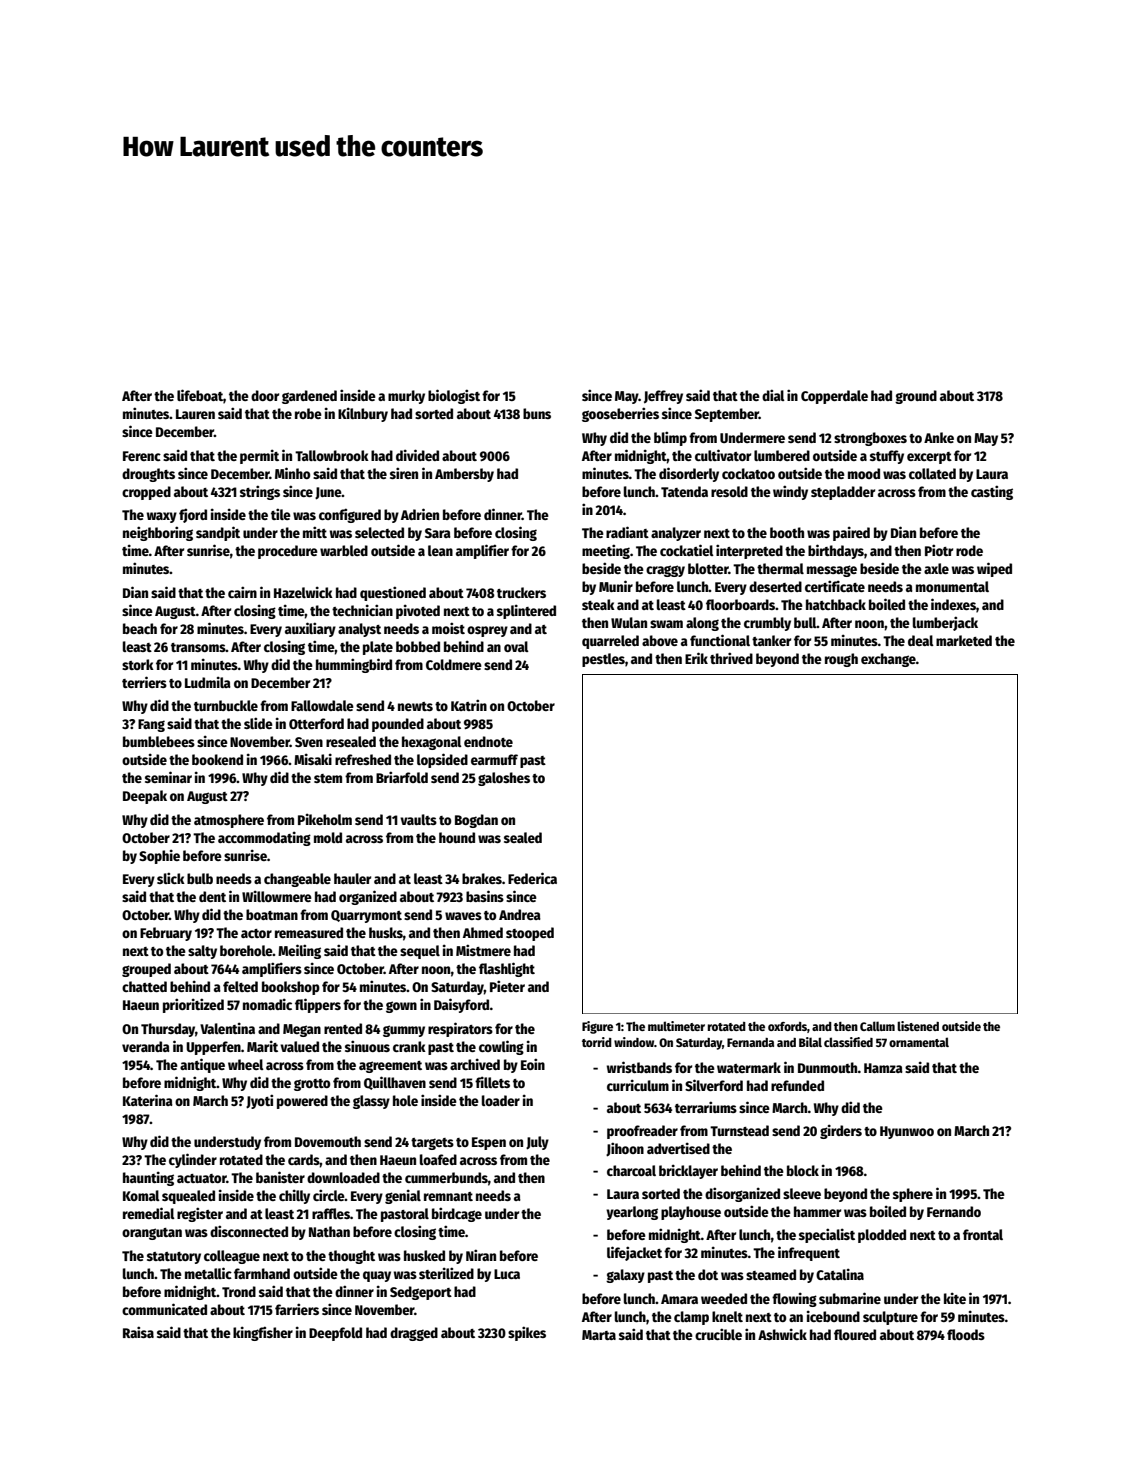 Image resolution: width=1140 pixels, height=1475 pixels. What do you see at coordinates (145, 797) in the screenshot?
I see `Deepak` at bounding box center [145, 797].
